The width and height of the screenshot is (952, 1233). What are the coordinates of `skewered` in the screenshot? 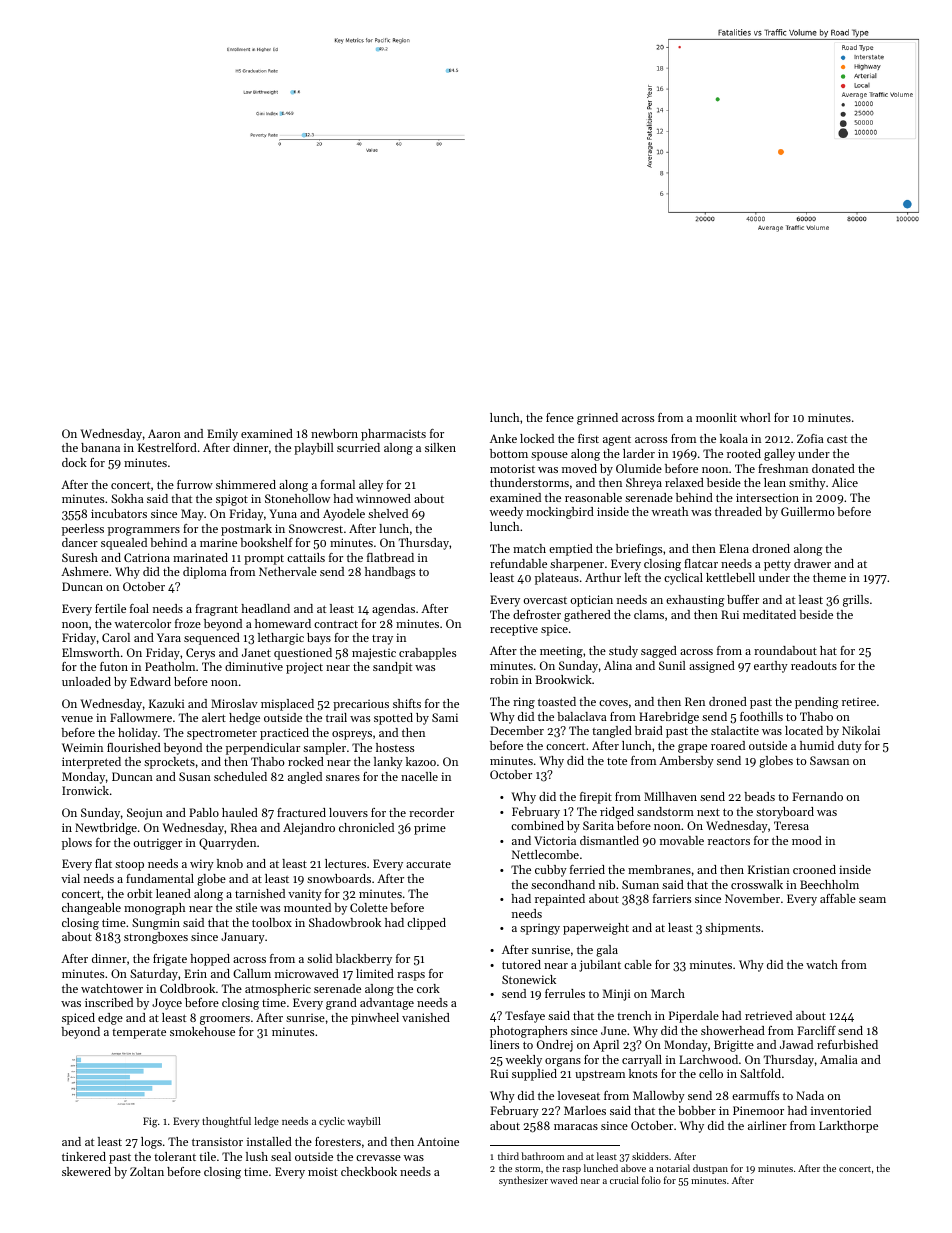 It's located at (86, 1171).
